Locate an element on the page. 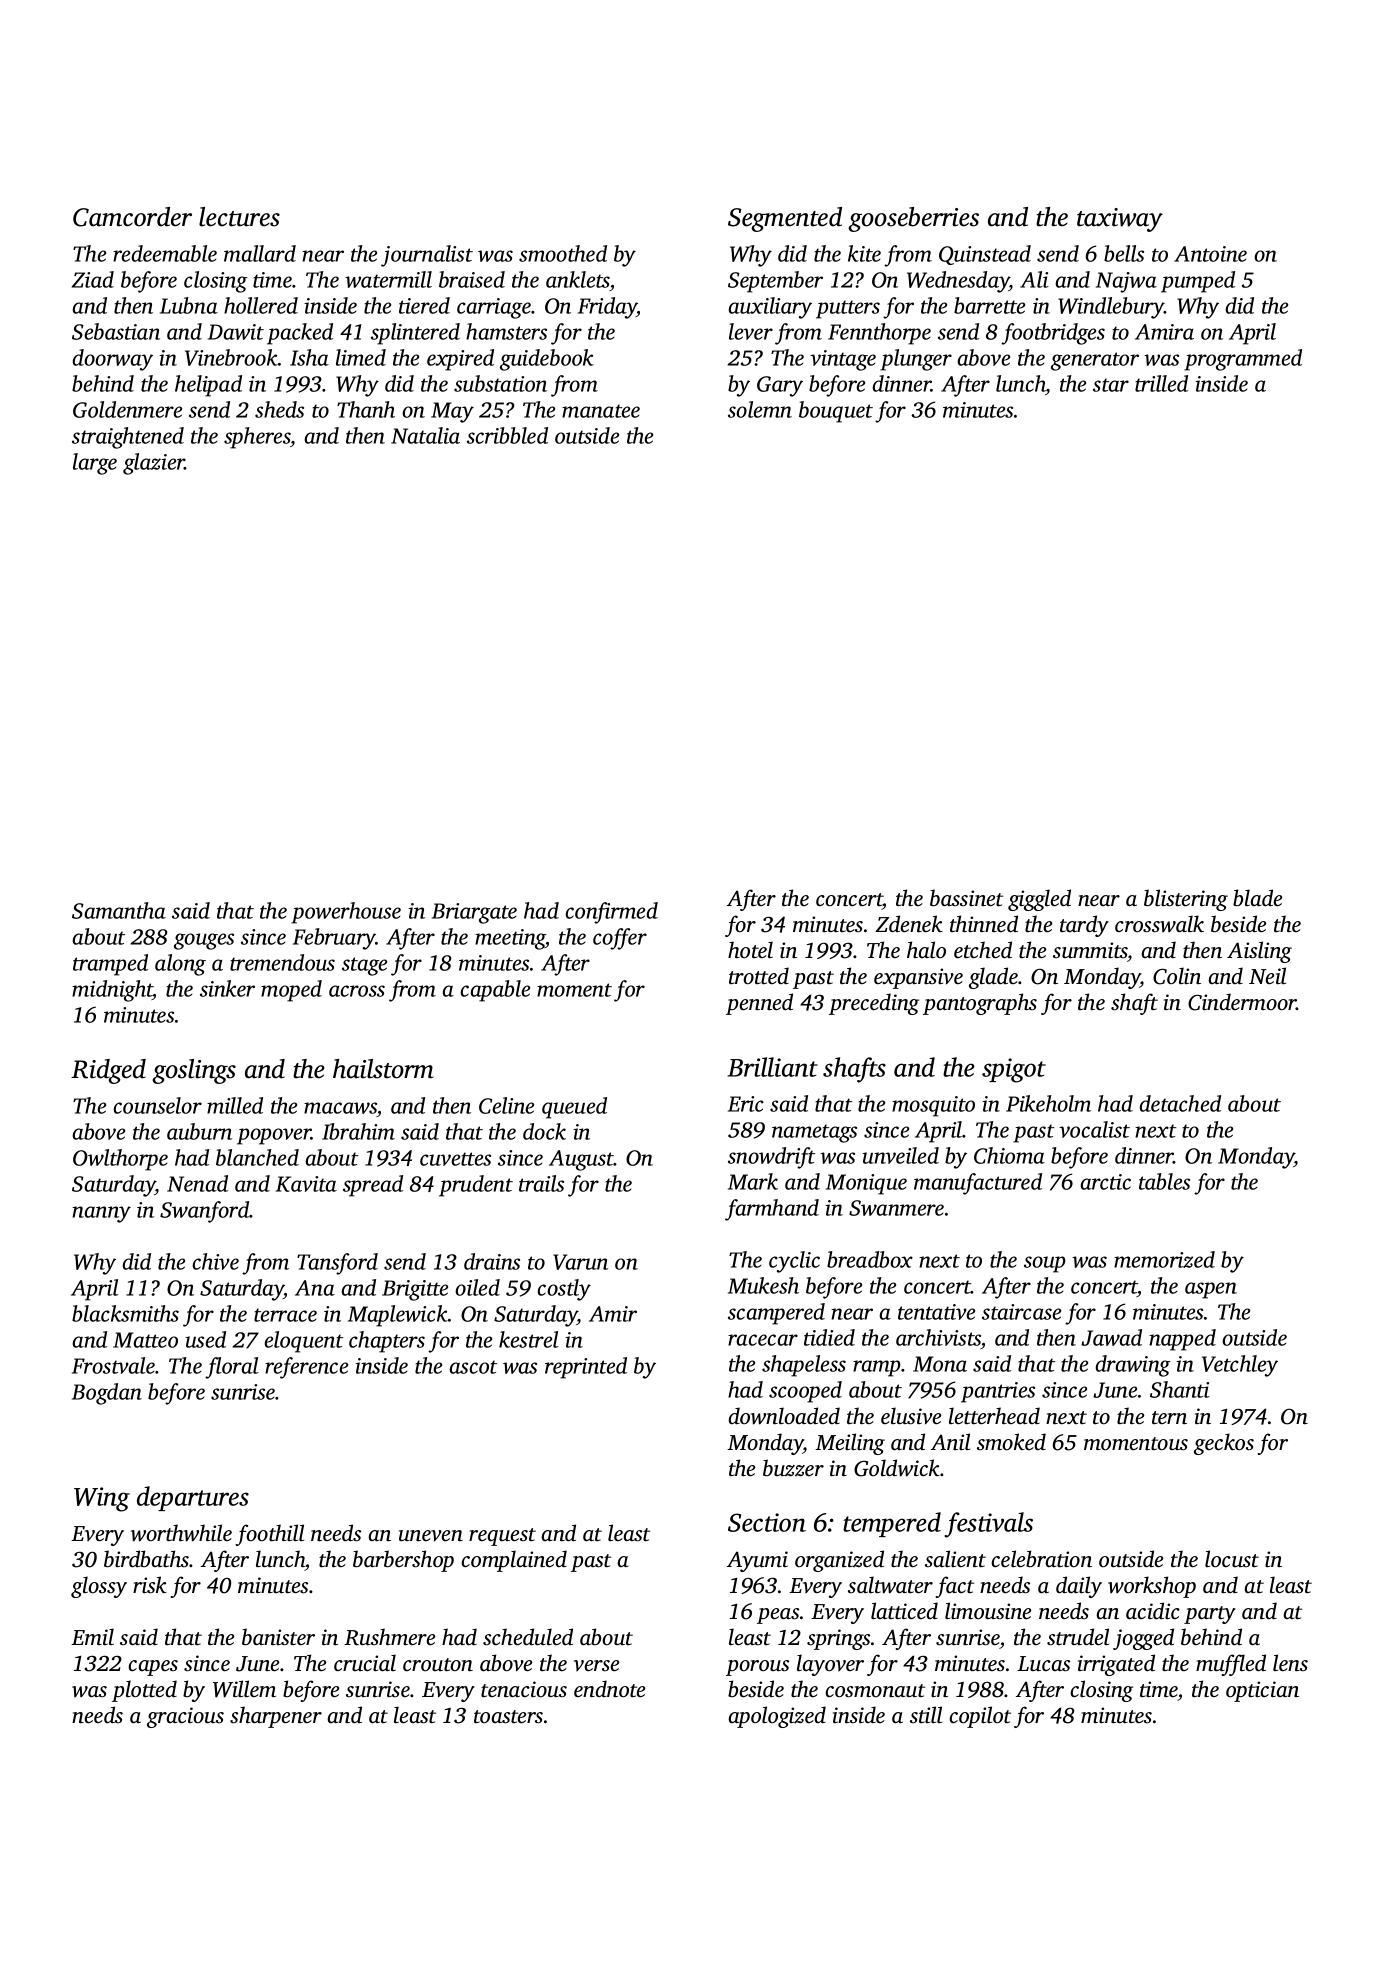 This page has width=1386, height=1969. Antoine is located at coordinates (1210, 254).
